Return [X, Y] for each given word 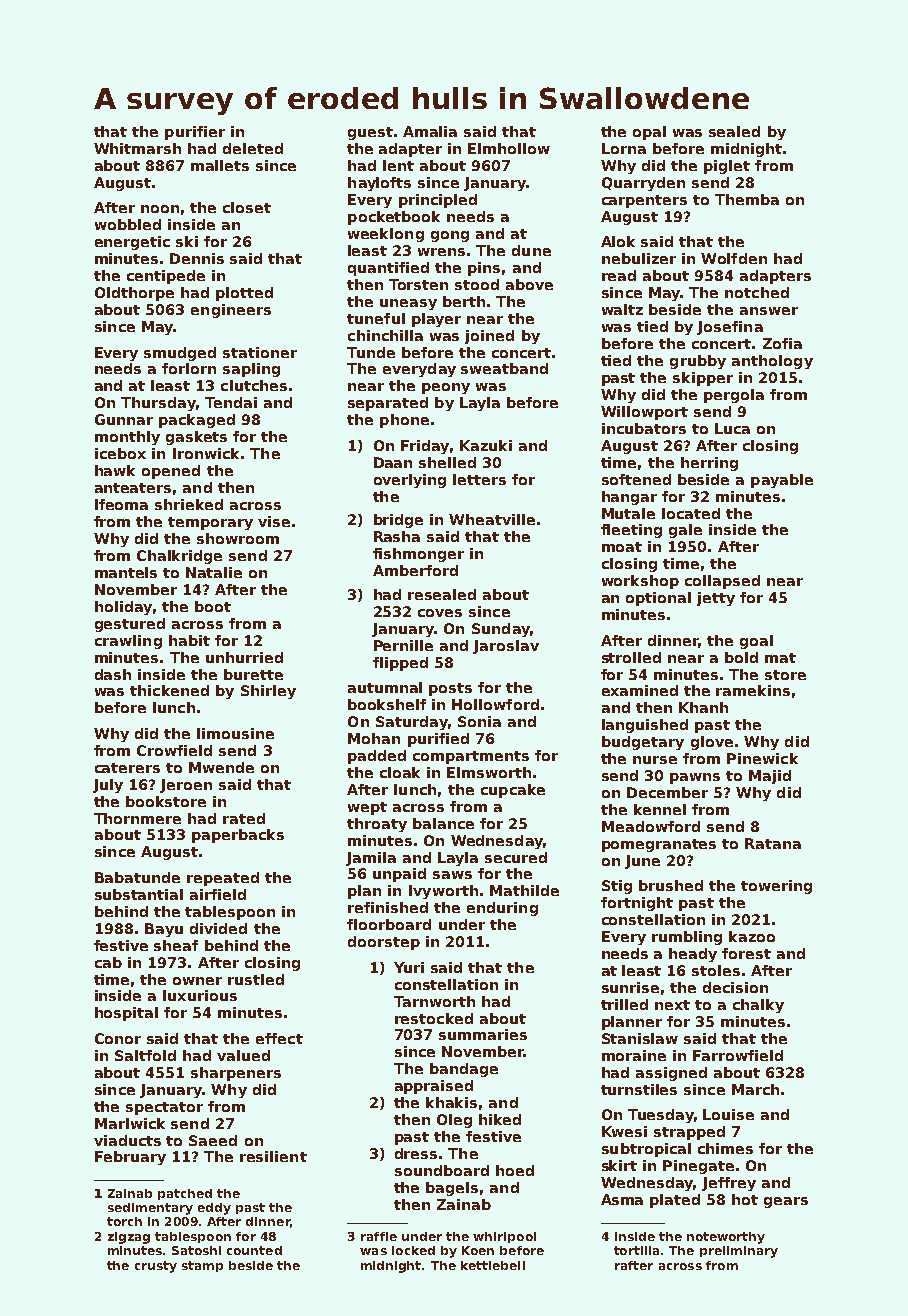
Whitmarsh [137, 148]
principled [438, 201]
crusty [156, 1267]
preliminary [739, 1252]
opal [649, 133]
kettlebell [493, 1265]
